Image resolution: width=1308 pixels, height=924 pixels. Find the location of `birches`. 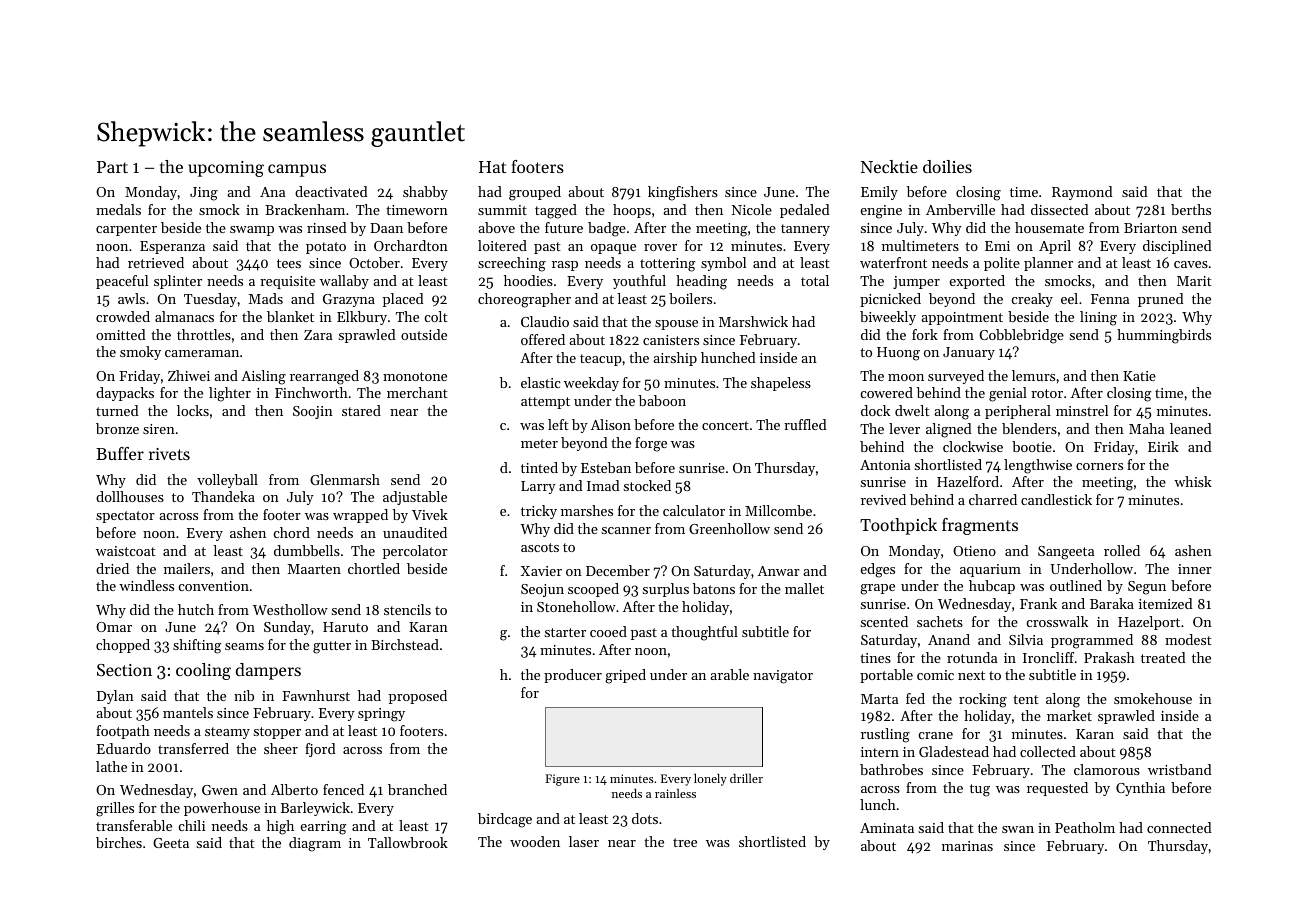

birches is located at coordinates (119, 842).
